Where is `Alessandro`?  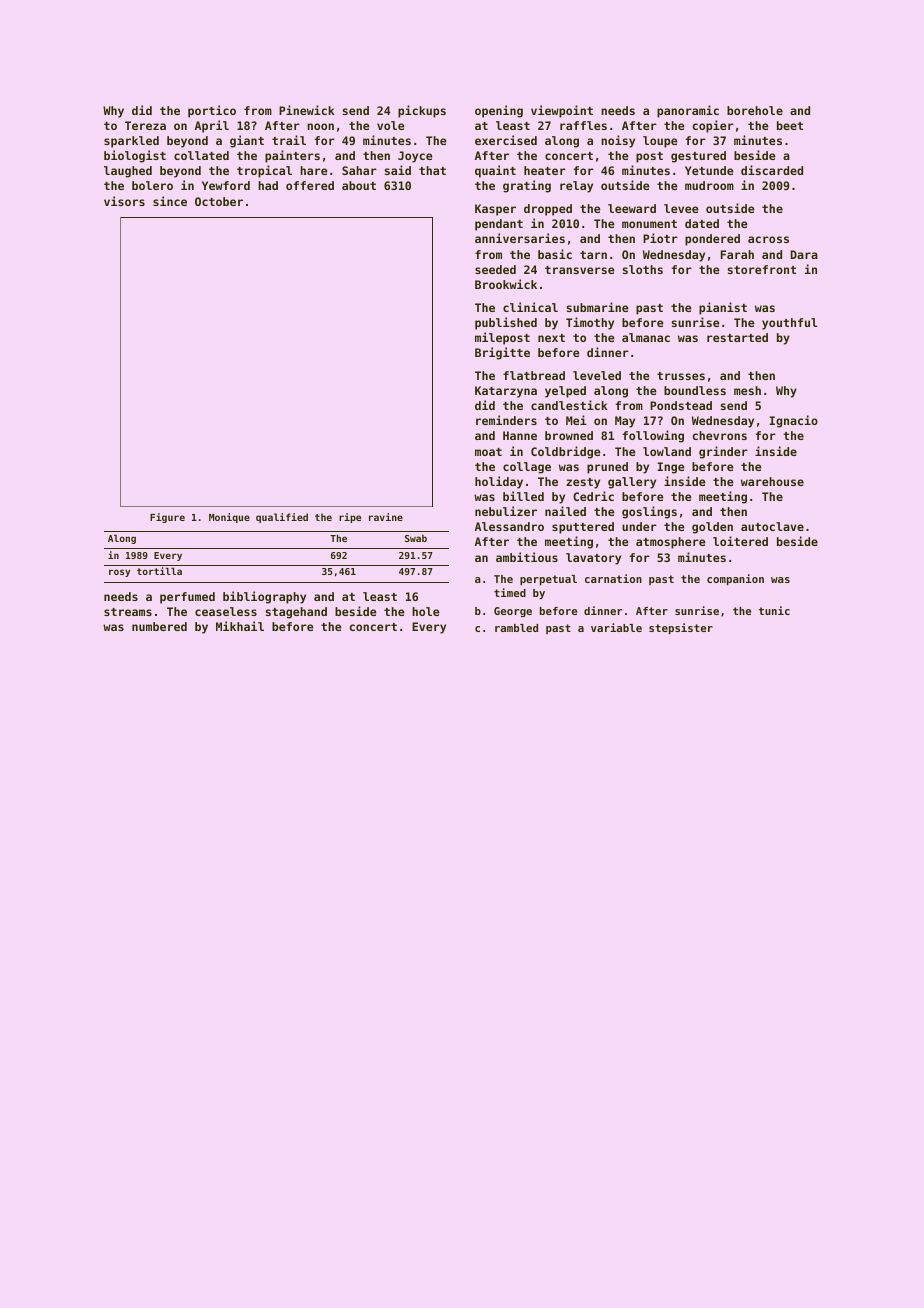 Alessandro is located at coordinates (509, 526).
